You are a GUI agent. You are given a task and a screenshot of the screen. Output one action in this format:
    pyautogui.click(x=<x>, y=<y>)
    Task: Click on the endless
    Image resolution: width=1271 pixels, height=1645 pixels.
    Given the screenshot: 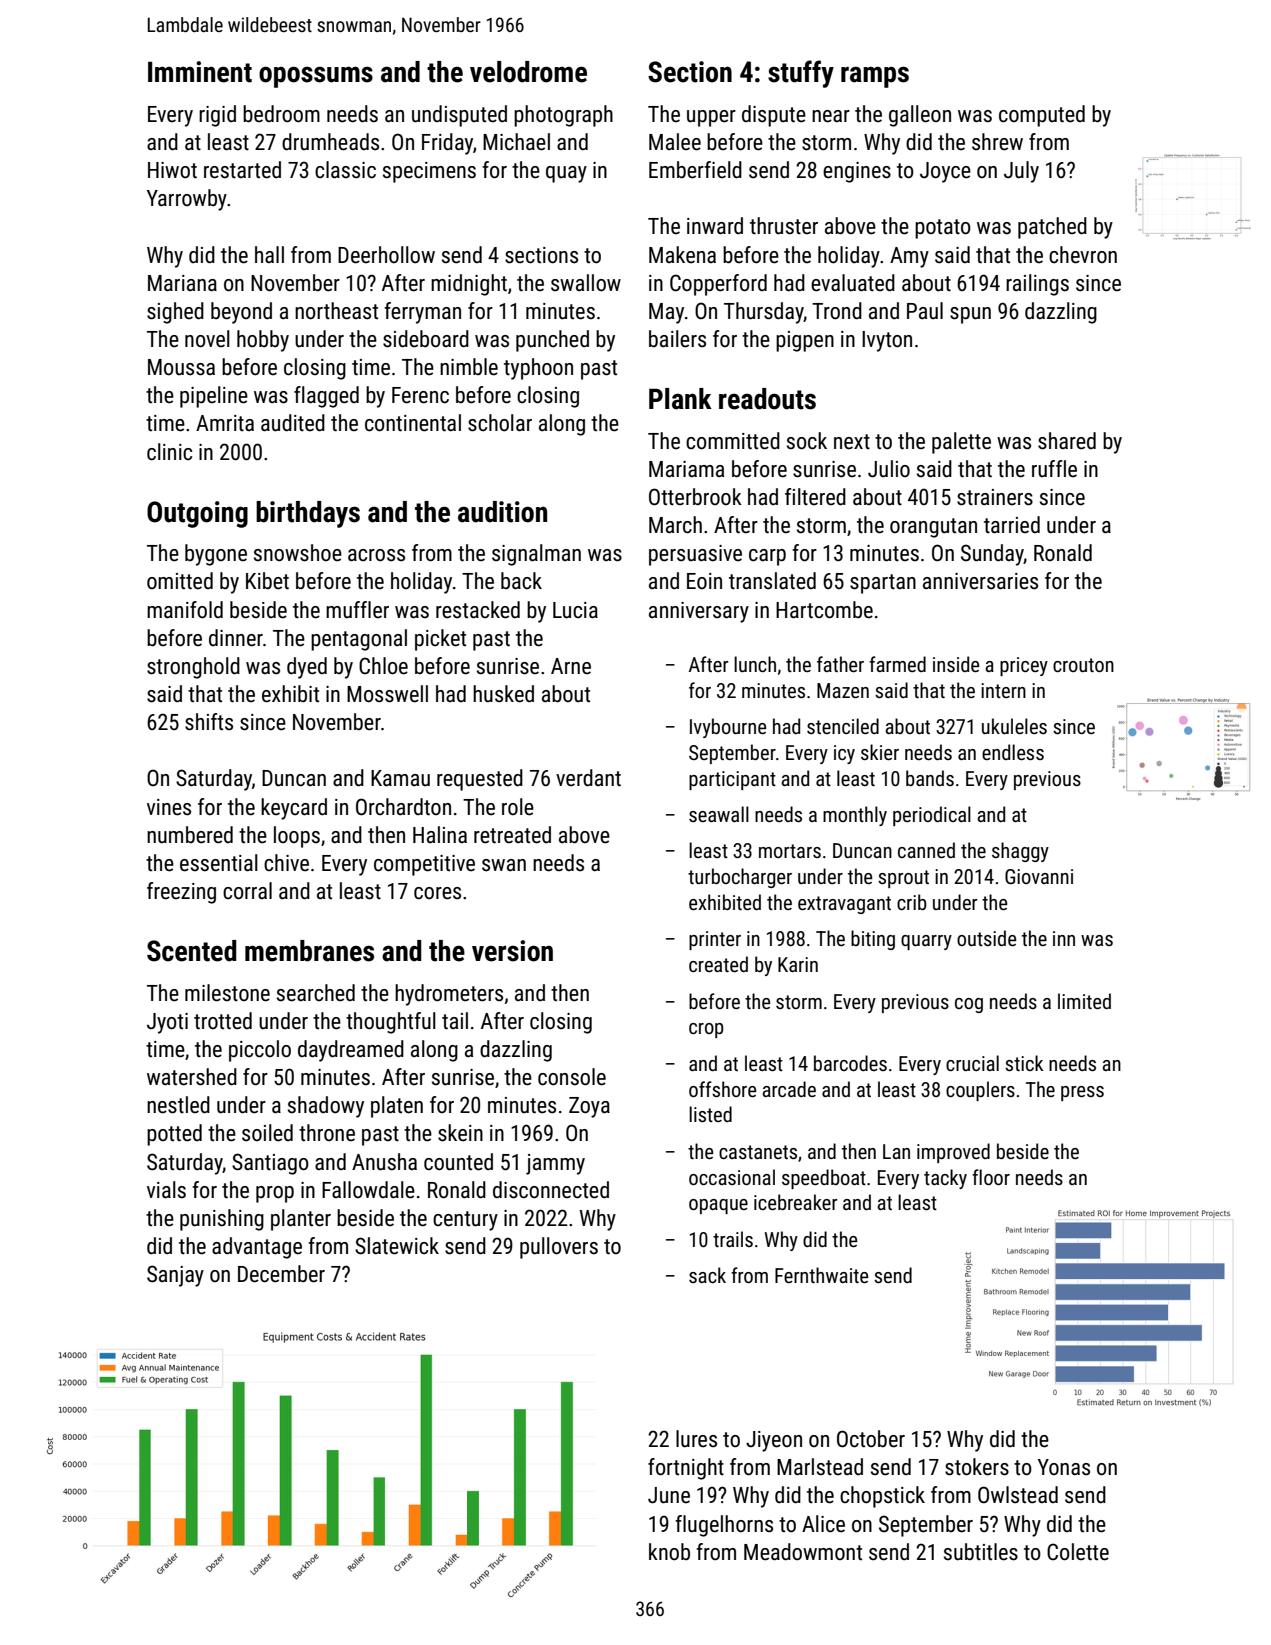 What is the action you would take?
    pyautogui.click(x=1013, y=752)
